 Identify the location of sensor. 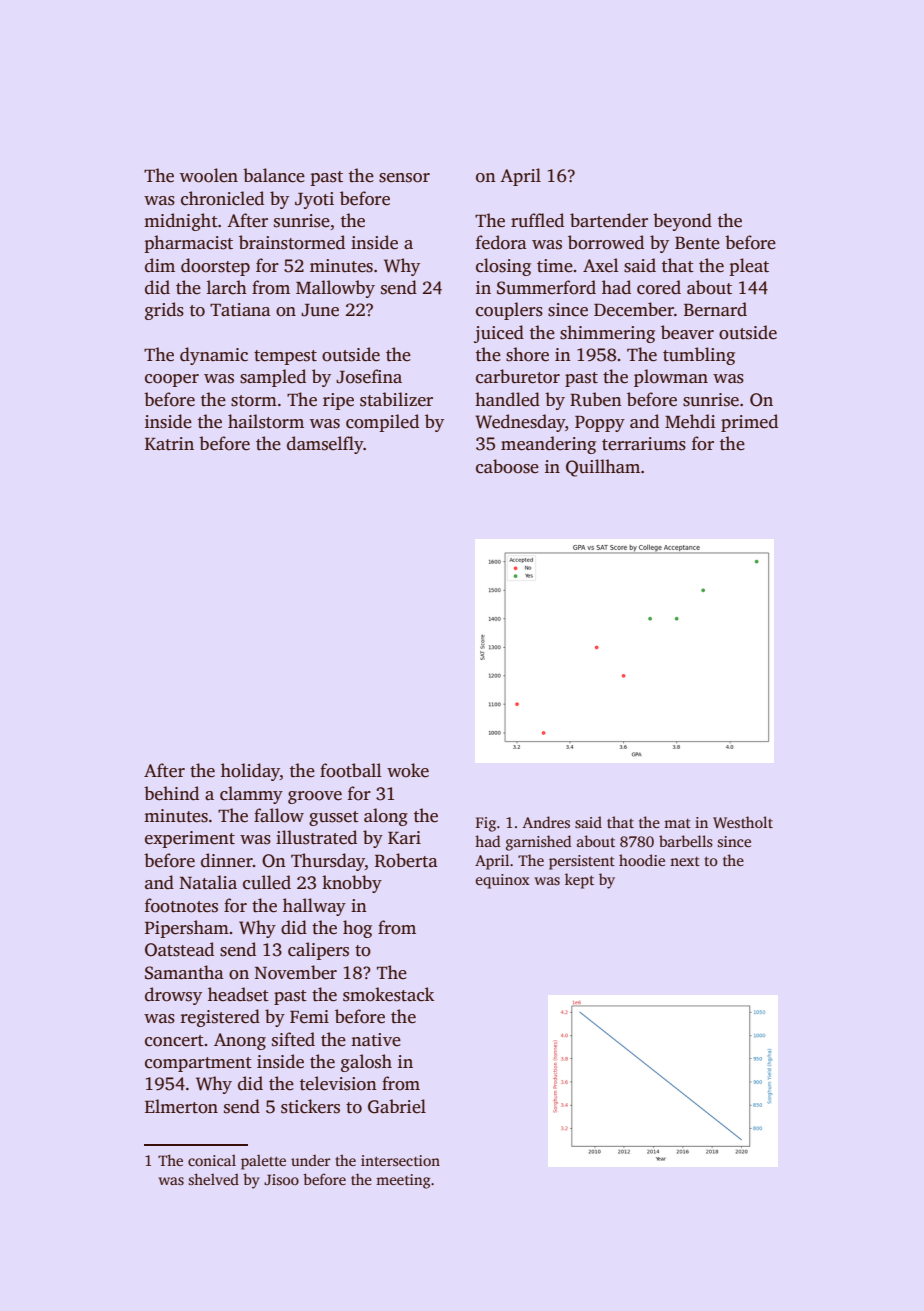
(404, 178).
